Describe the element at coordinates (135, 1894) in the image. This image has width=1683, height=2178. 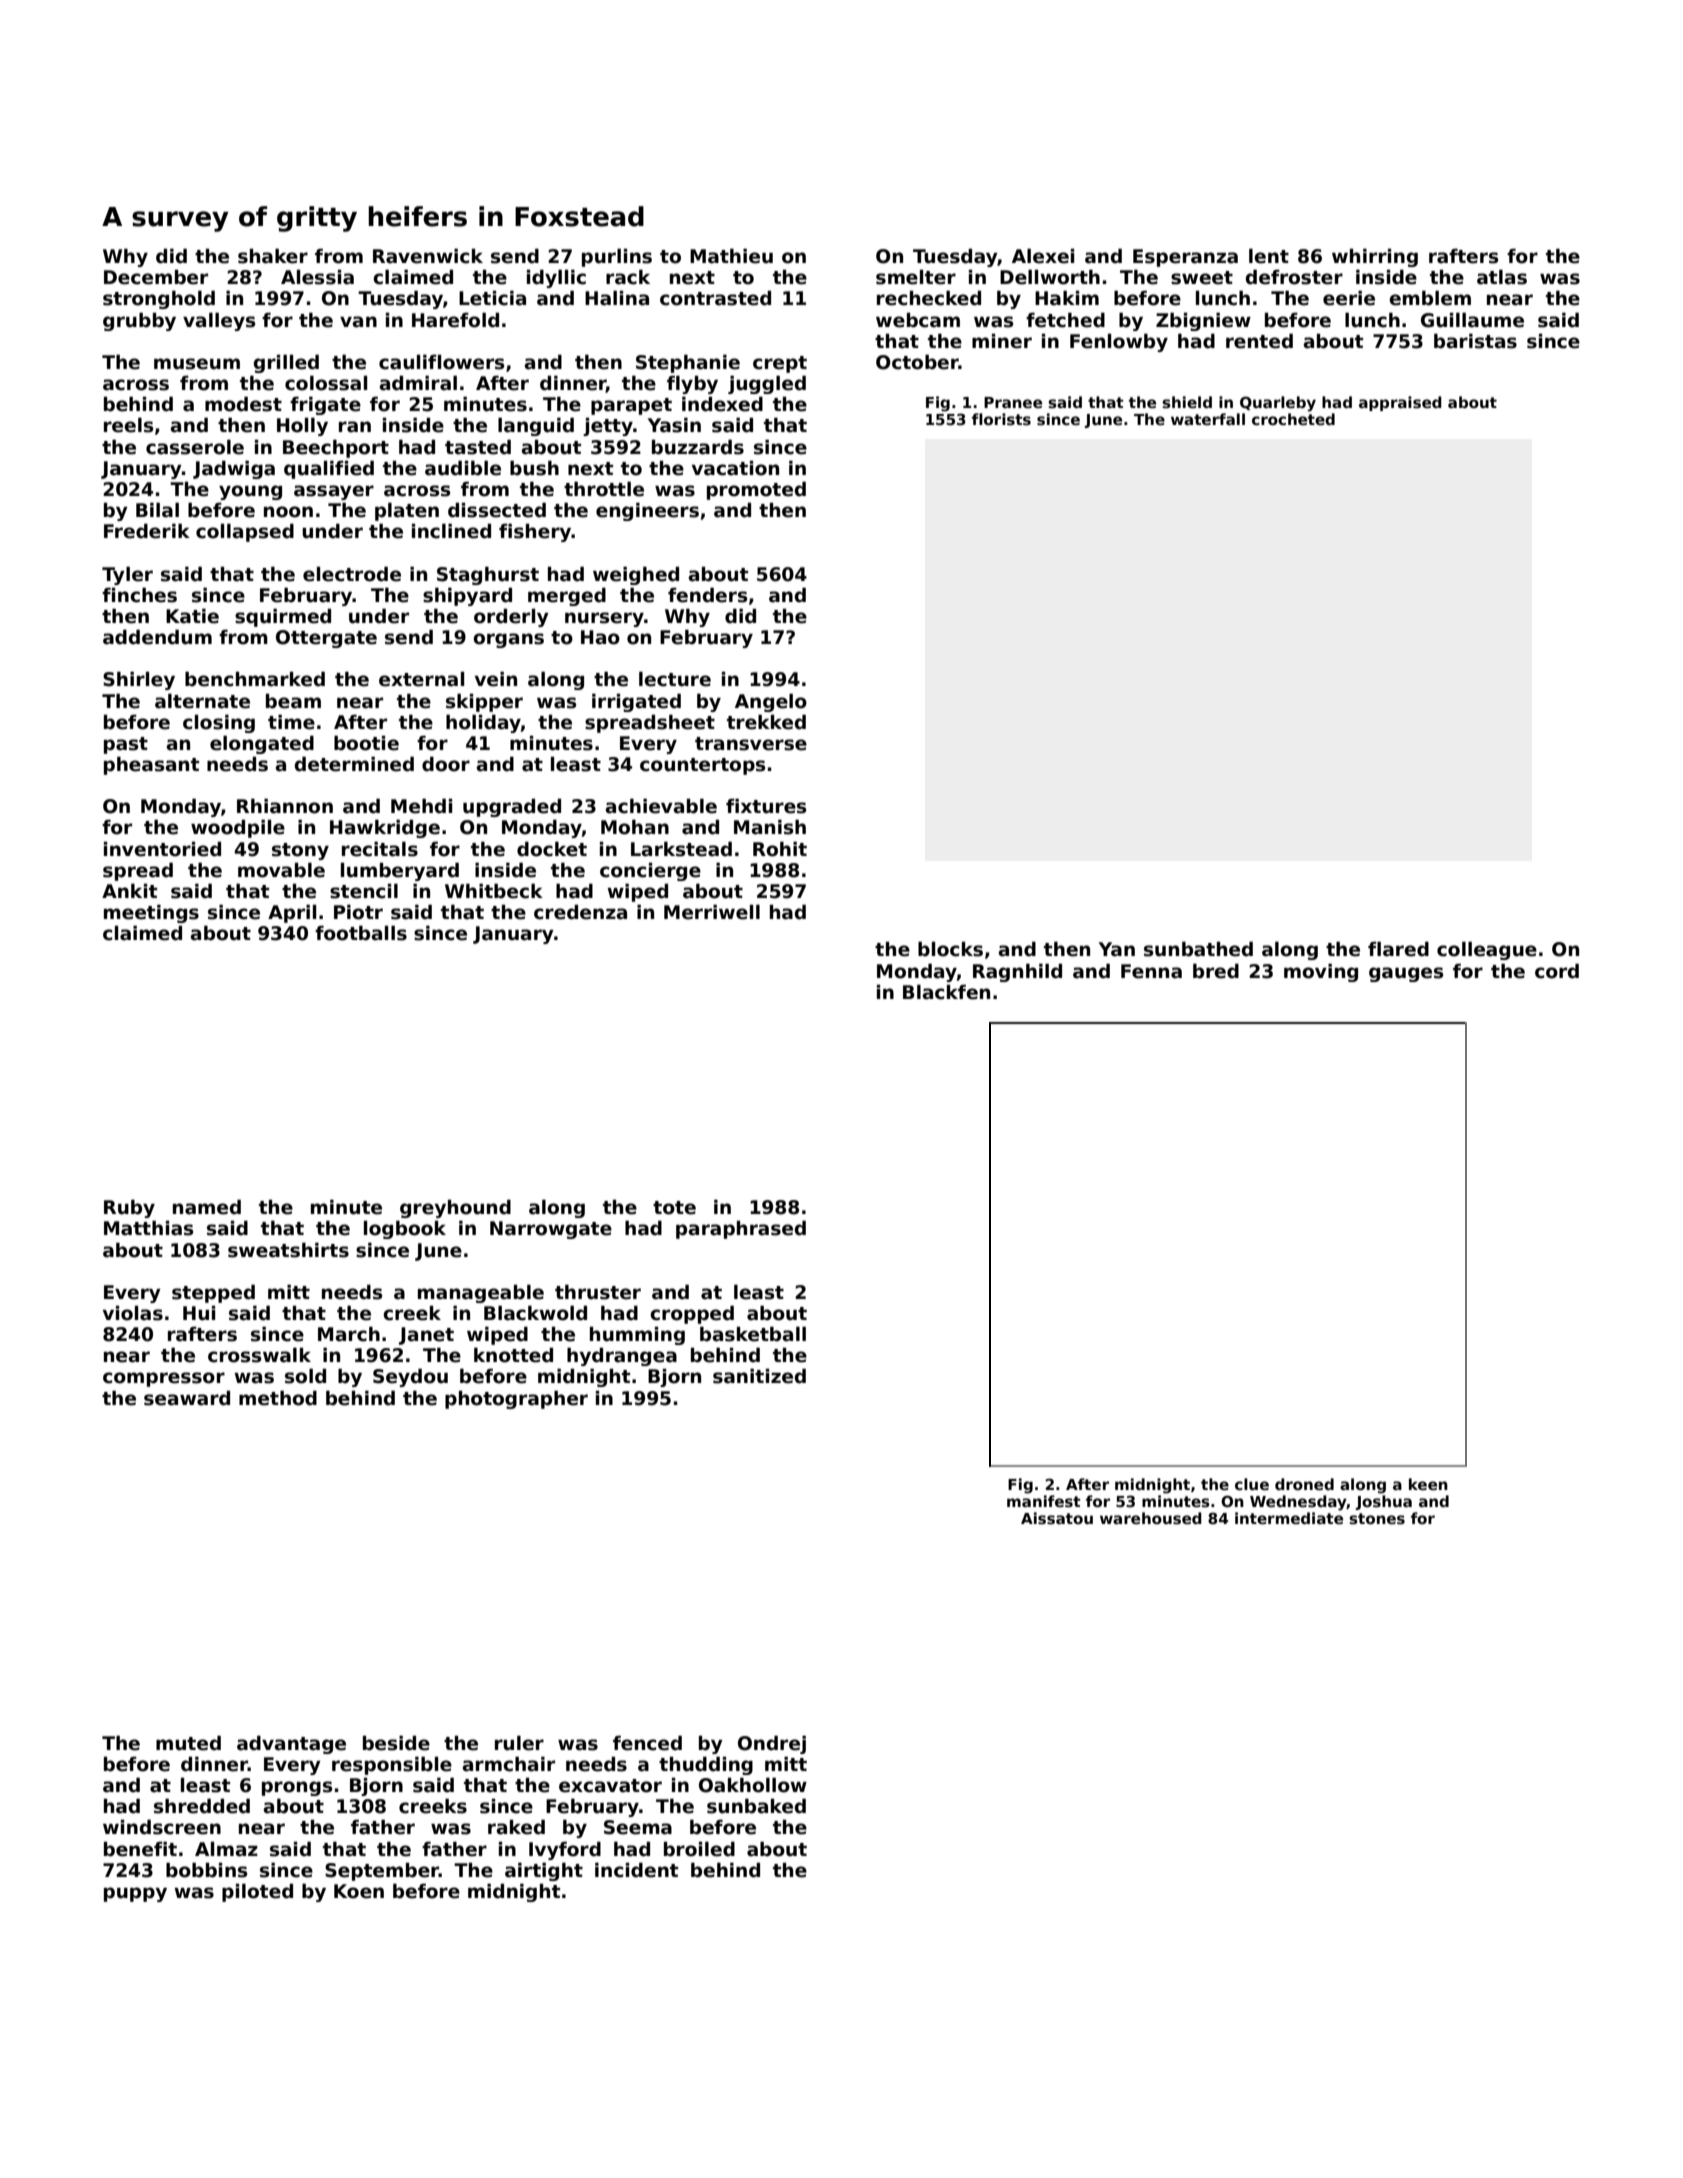
I see `puppy` at that location.
